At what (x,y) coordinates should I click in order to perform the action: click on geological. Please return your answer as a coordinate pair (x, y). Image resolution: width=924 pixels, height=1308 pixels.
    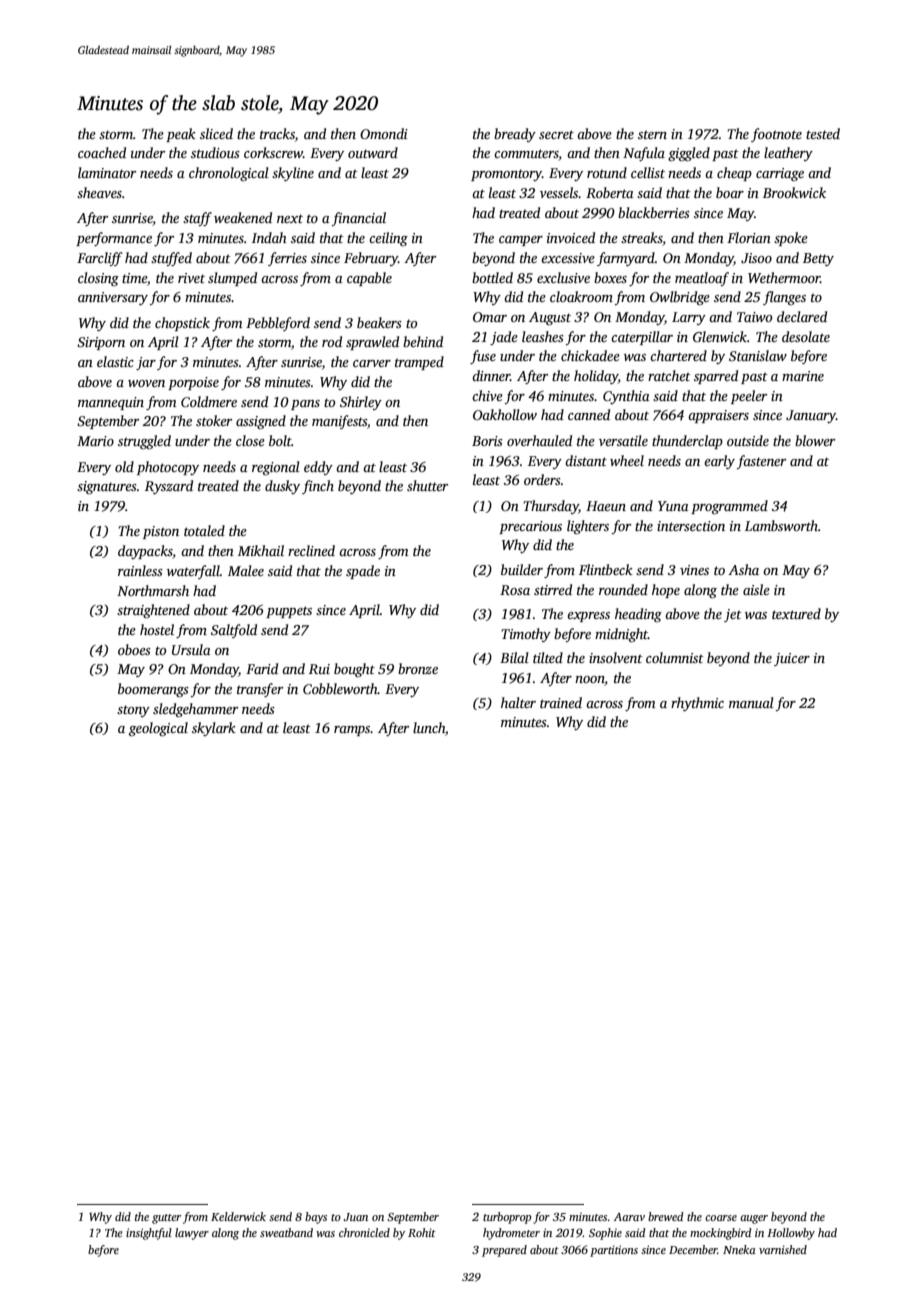
    Looking at the image, I should click on (158, 729).
